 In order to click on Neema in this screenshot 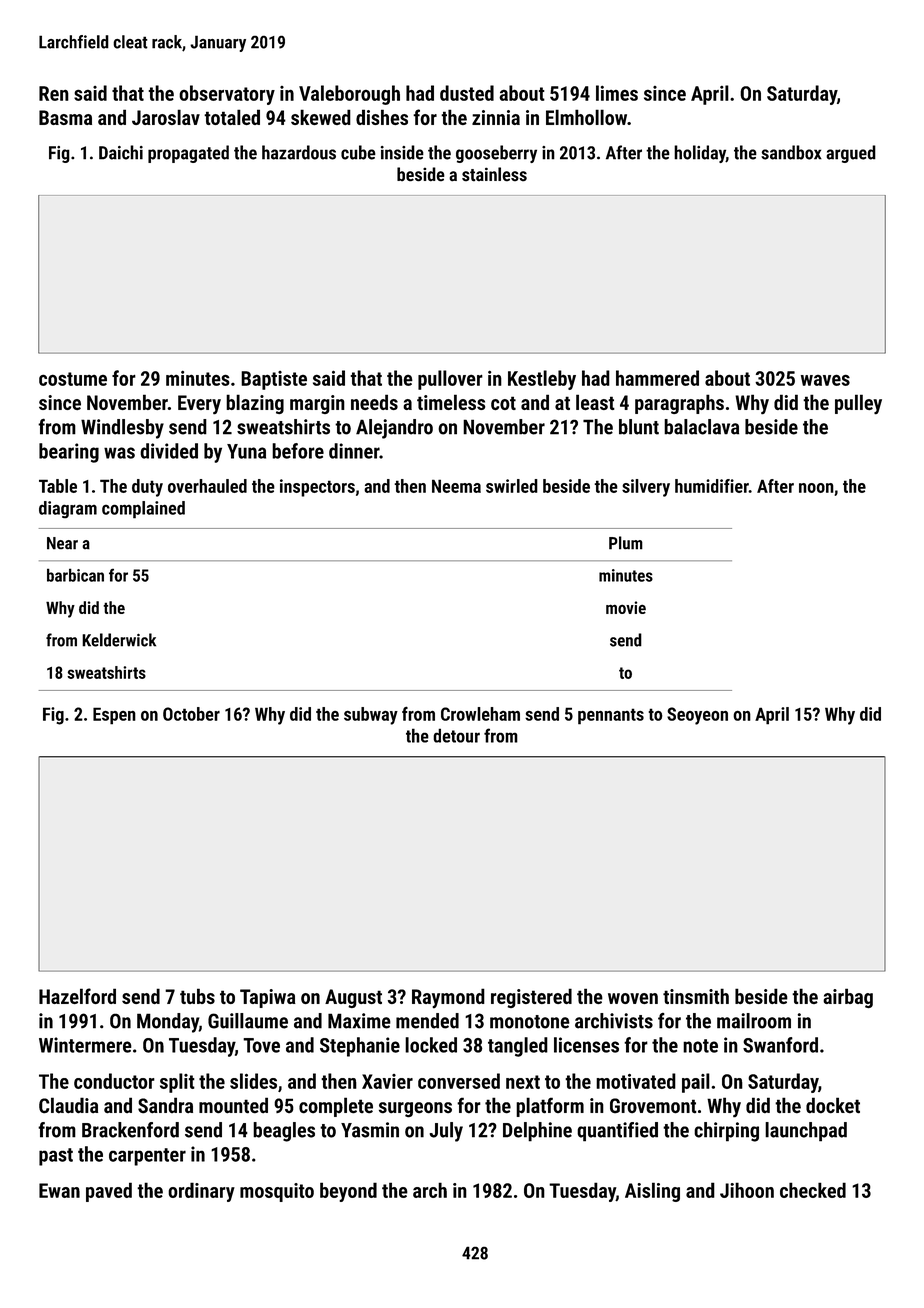, I will do `click(456, 486)`.
